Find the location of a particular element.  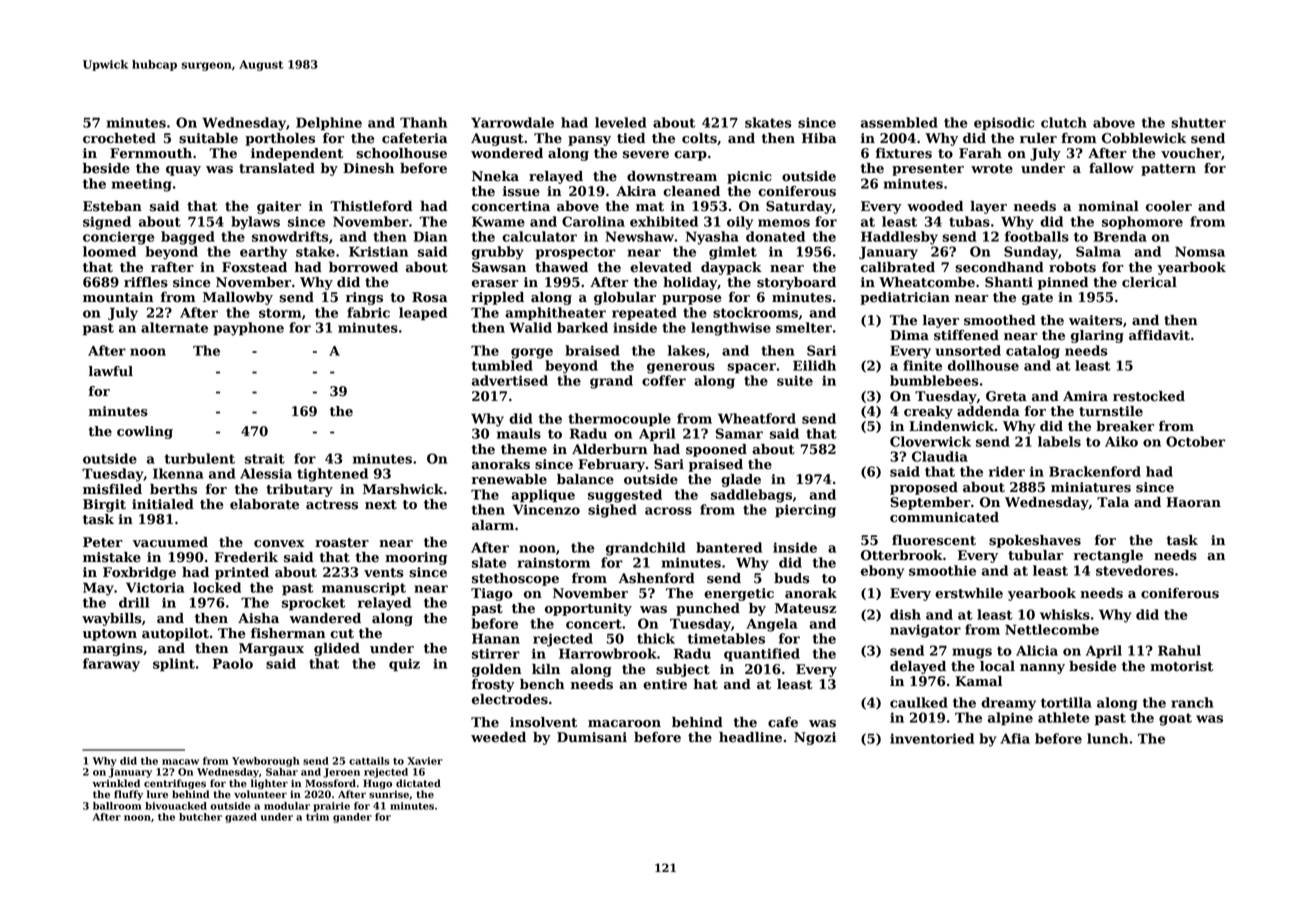

meeting is located at coordinates (142, 185).
